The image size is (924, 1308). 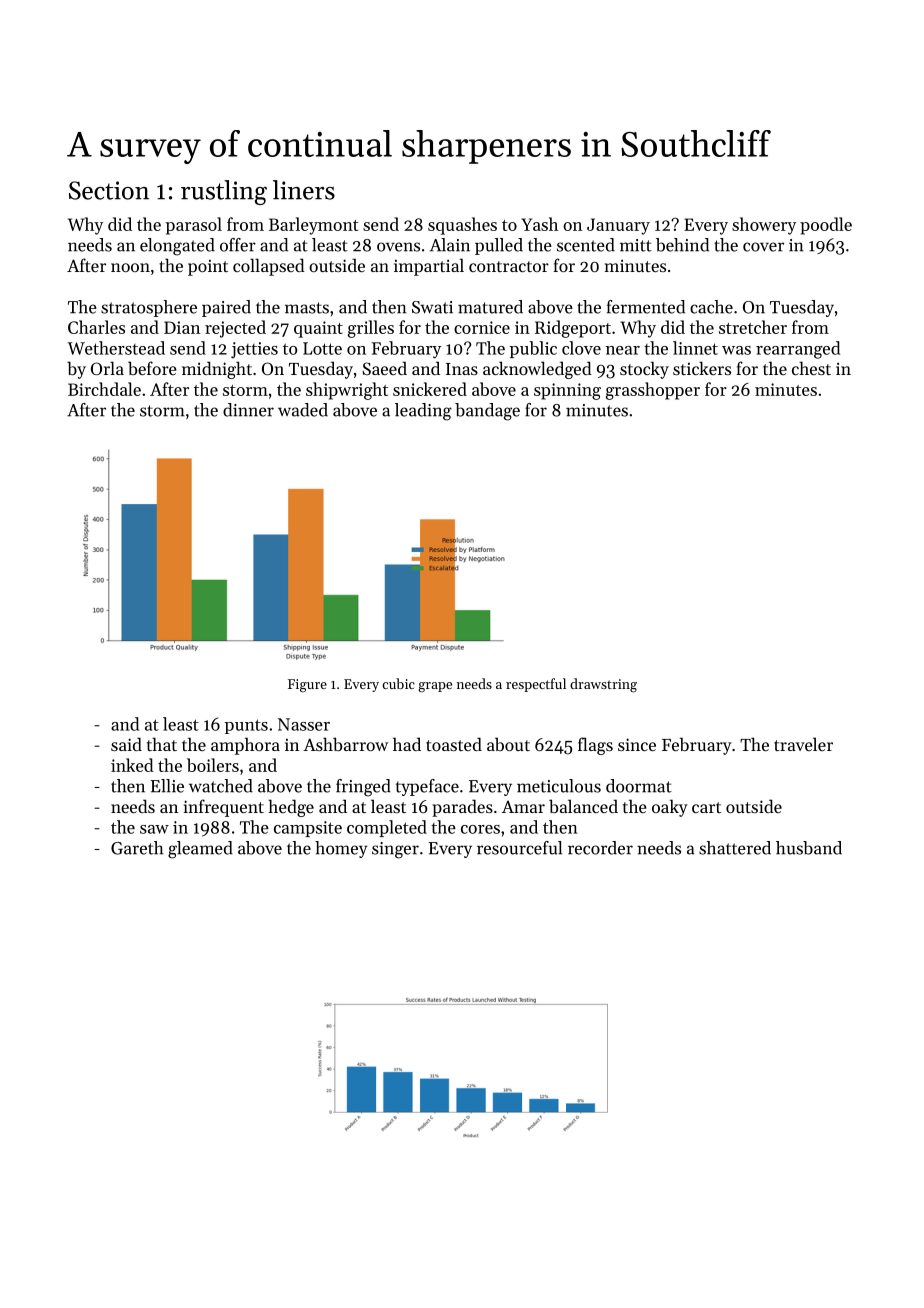 I want to click on grasshopper, so click(x=653, y=391).
